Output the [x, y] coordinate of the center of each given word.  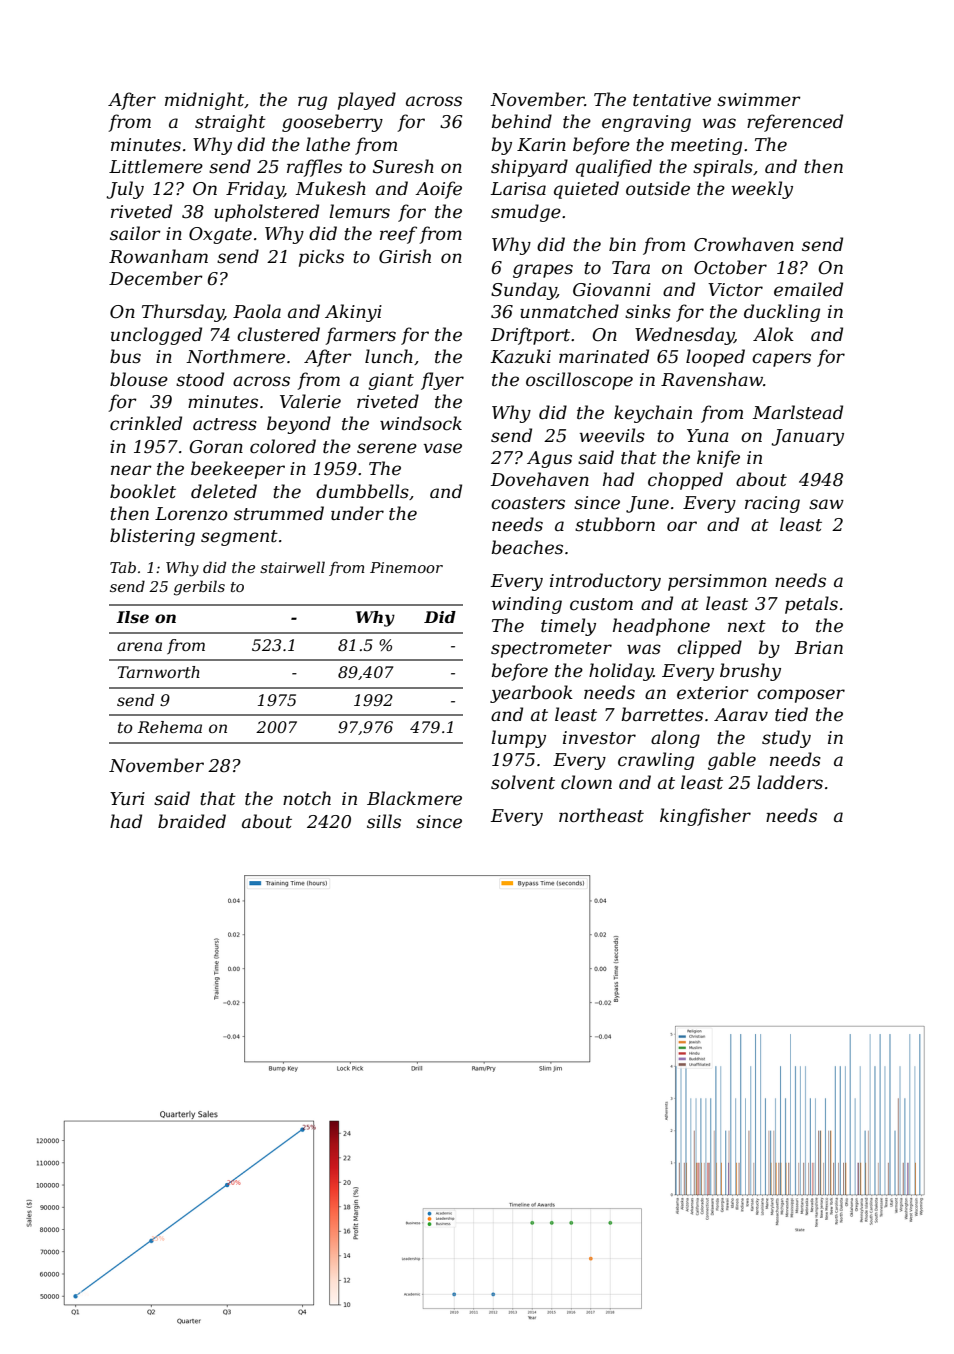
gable [732, 761]
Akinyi [353, 313]
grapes [543, 271]
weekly [762, 190]
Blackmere [414, 798]
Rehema [170, 727]
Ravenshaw [712, 379]
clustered [278, 334]
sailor [135, 233]
